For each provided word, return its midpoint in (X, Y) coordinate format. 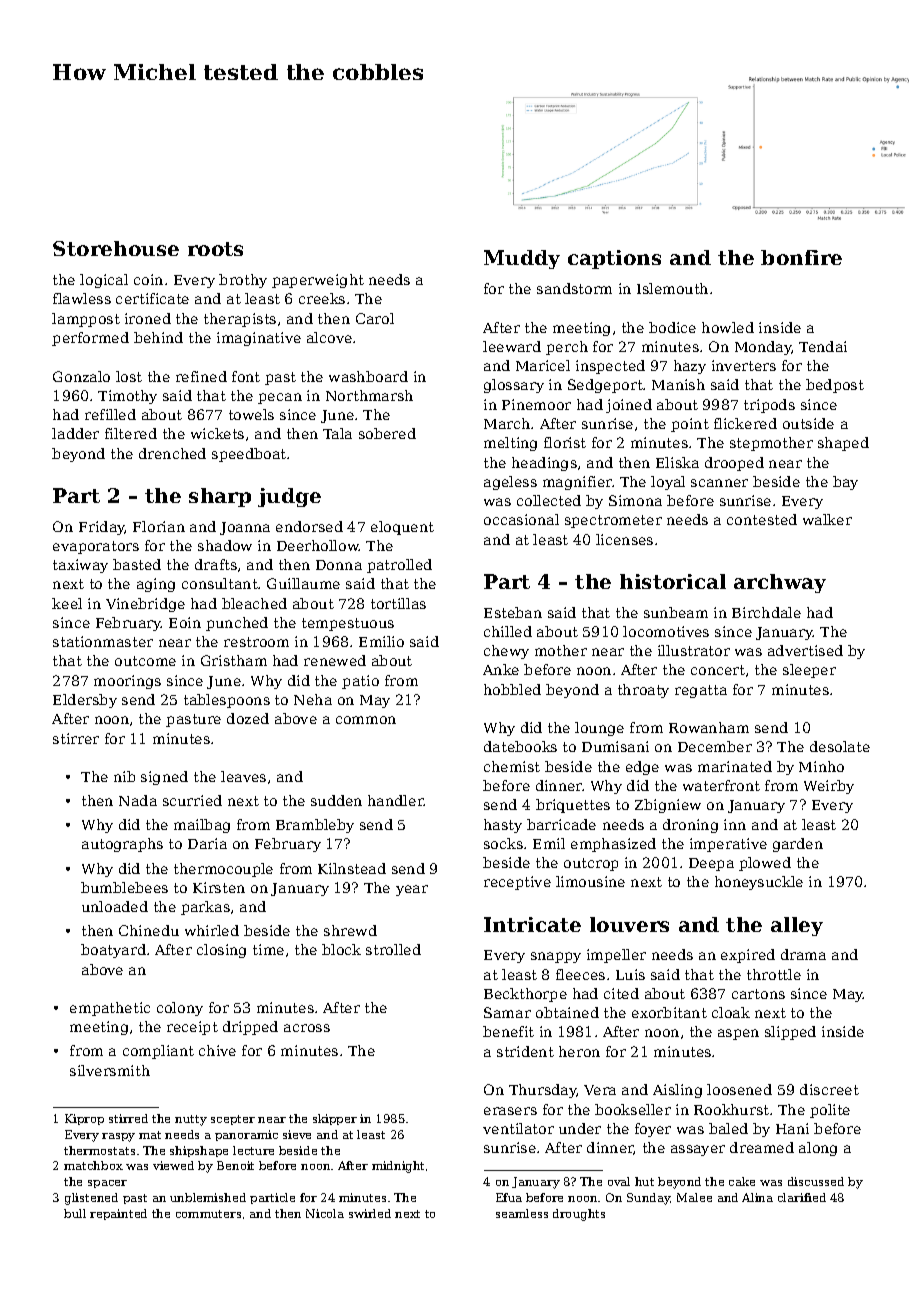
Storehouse (116, 248)
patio (360, 682)
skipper (335, 1119)
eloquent (402, 528)
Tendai (823, 346)
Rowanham (709, 727)
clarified (802, 1197)
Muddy (522, 259)
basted (137, 564)
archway (780, 583)
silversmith (110, 1070)
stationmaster (103, 641)
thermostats (99, 1150)
